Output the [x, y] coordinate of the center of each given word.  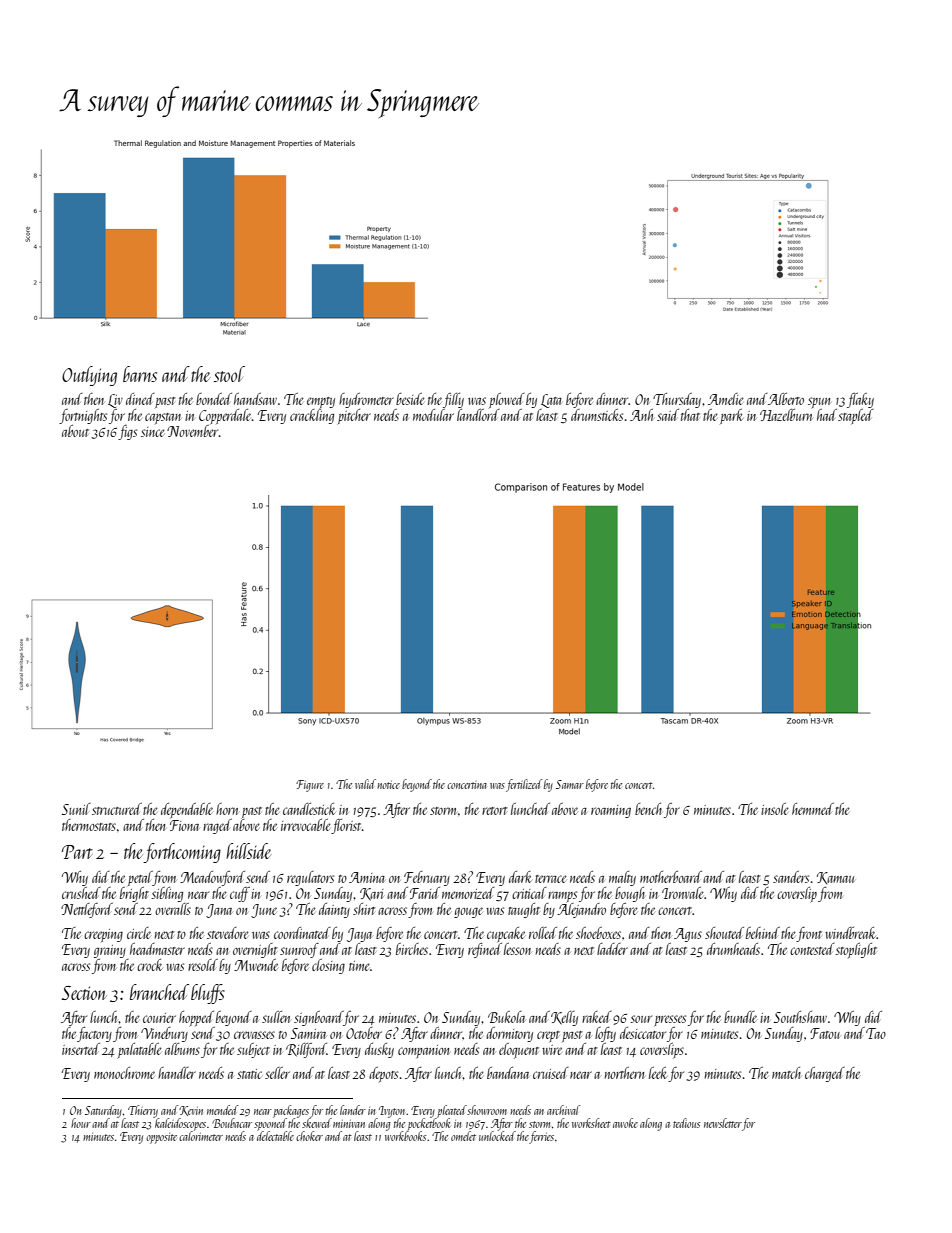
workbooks [405, 1136]
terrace [551, 879]
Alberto [786, 399]
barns [140, 374]
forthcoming [182, 853]
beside [410, 399]
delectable [275, 1136]
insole [775, 809]
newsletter [723, 1123]
